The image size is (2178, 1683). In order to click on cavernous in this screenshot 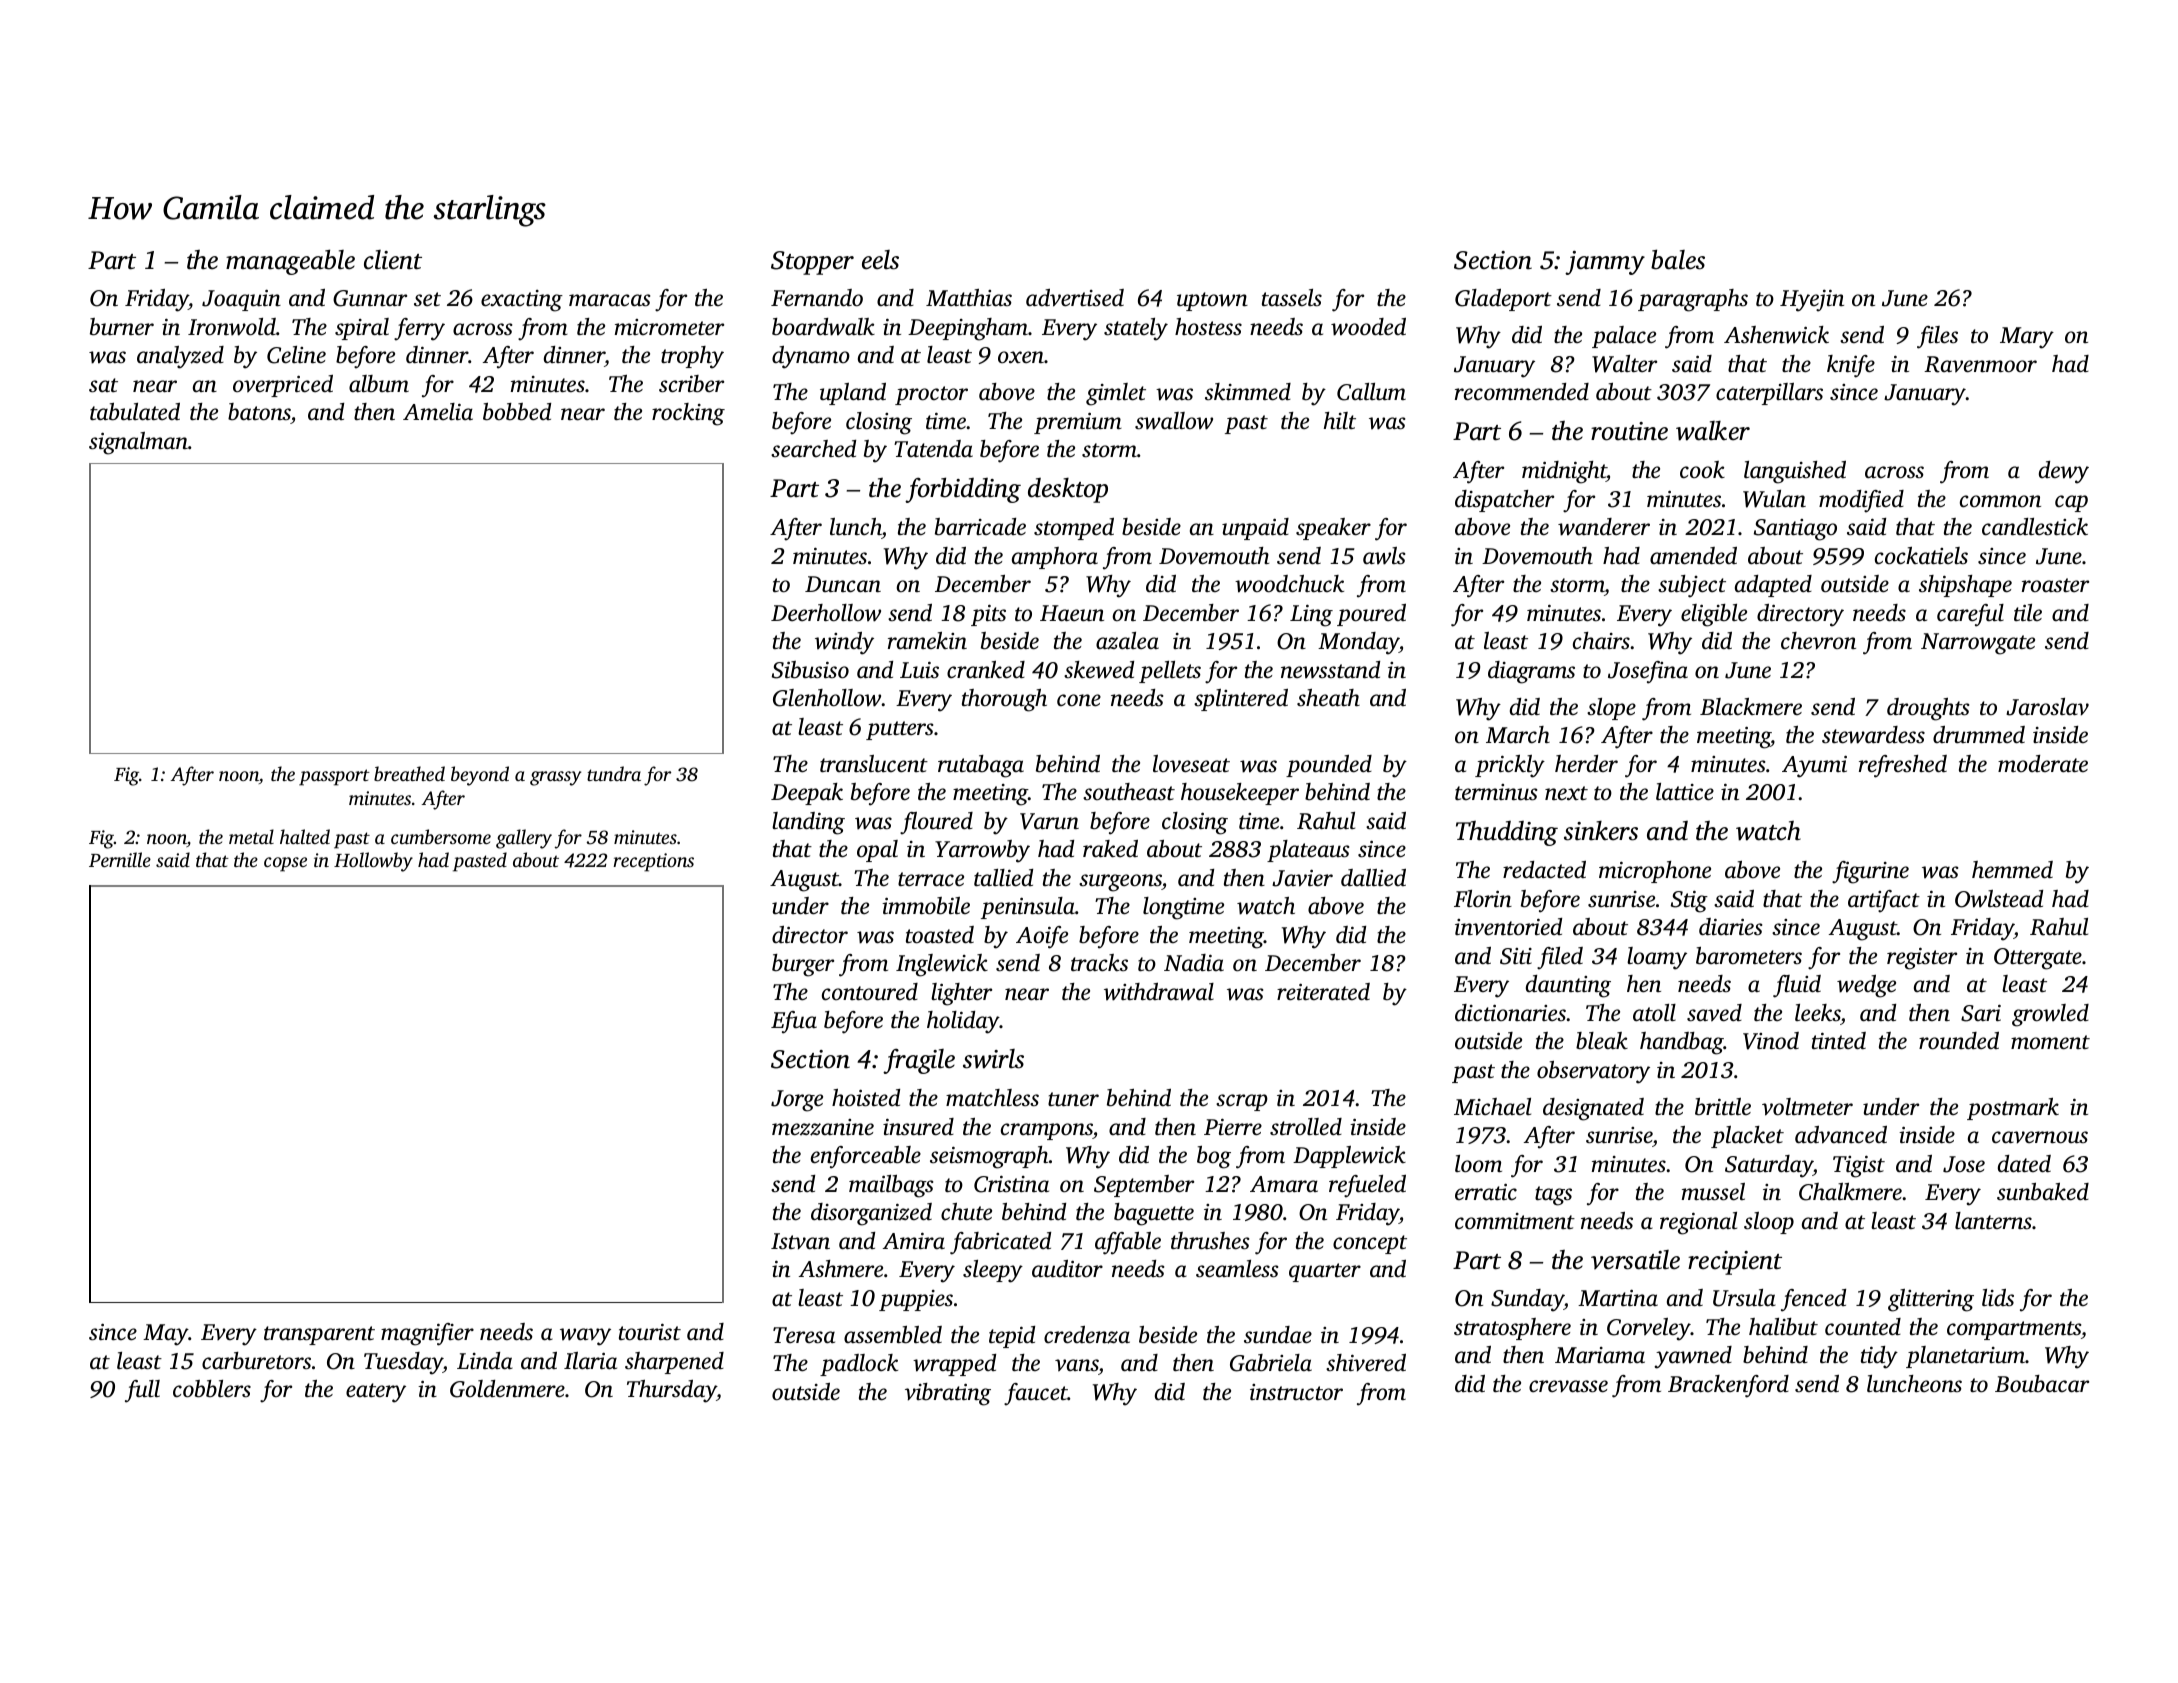, I will do `click(2040, 1137)`.
